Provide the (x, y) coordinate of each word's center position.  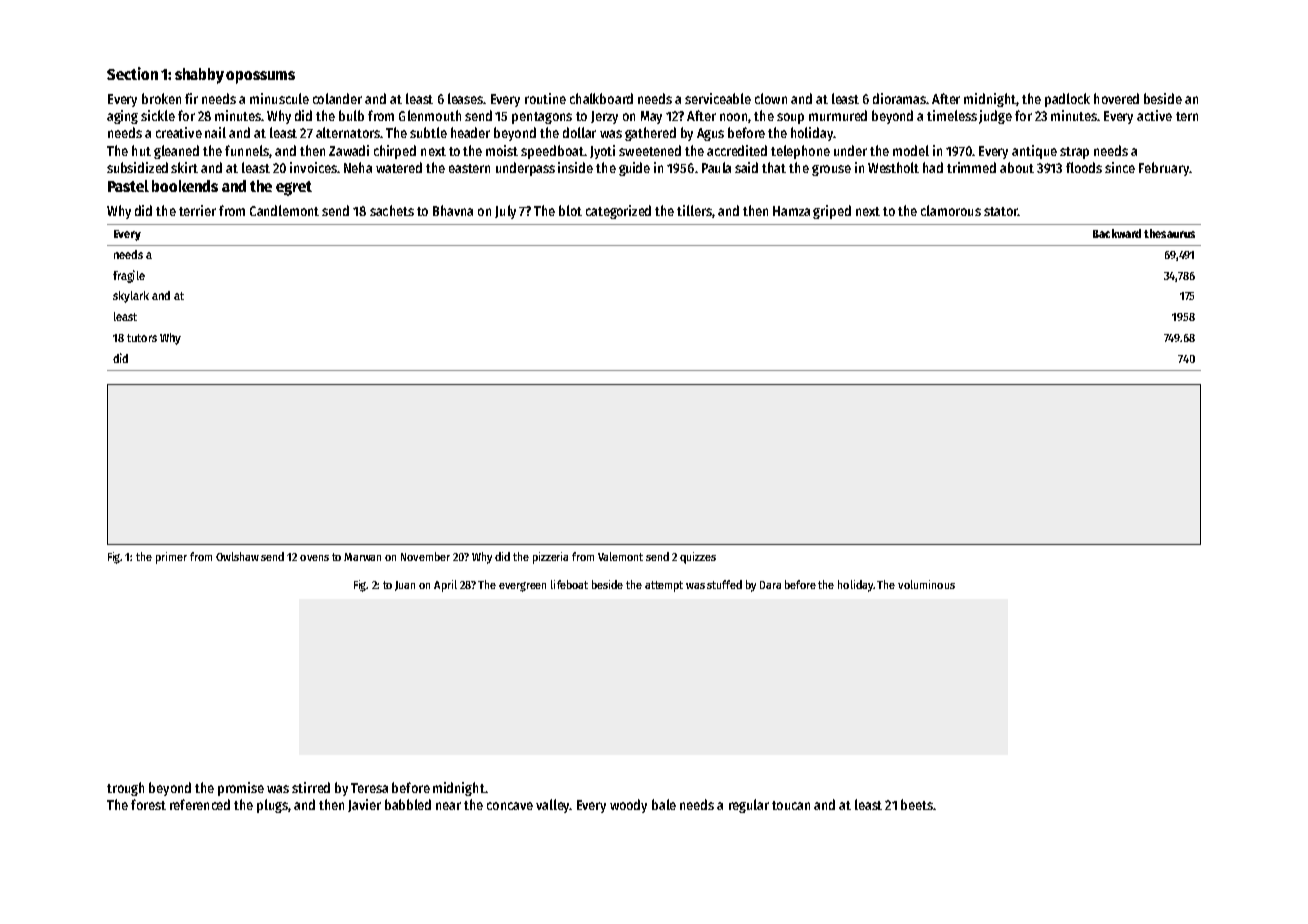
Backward (1117, 233)
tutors (142, 338)
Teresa (369, 788)
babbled (408, 804)
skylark (131, 297)
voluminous (926, 584)
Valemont (620, 556)
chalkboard (601, 98)
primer (171, 558)
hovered (1116, 98)
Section (132, 73)
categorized (618, 212)
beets (917, 804)
